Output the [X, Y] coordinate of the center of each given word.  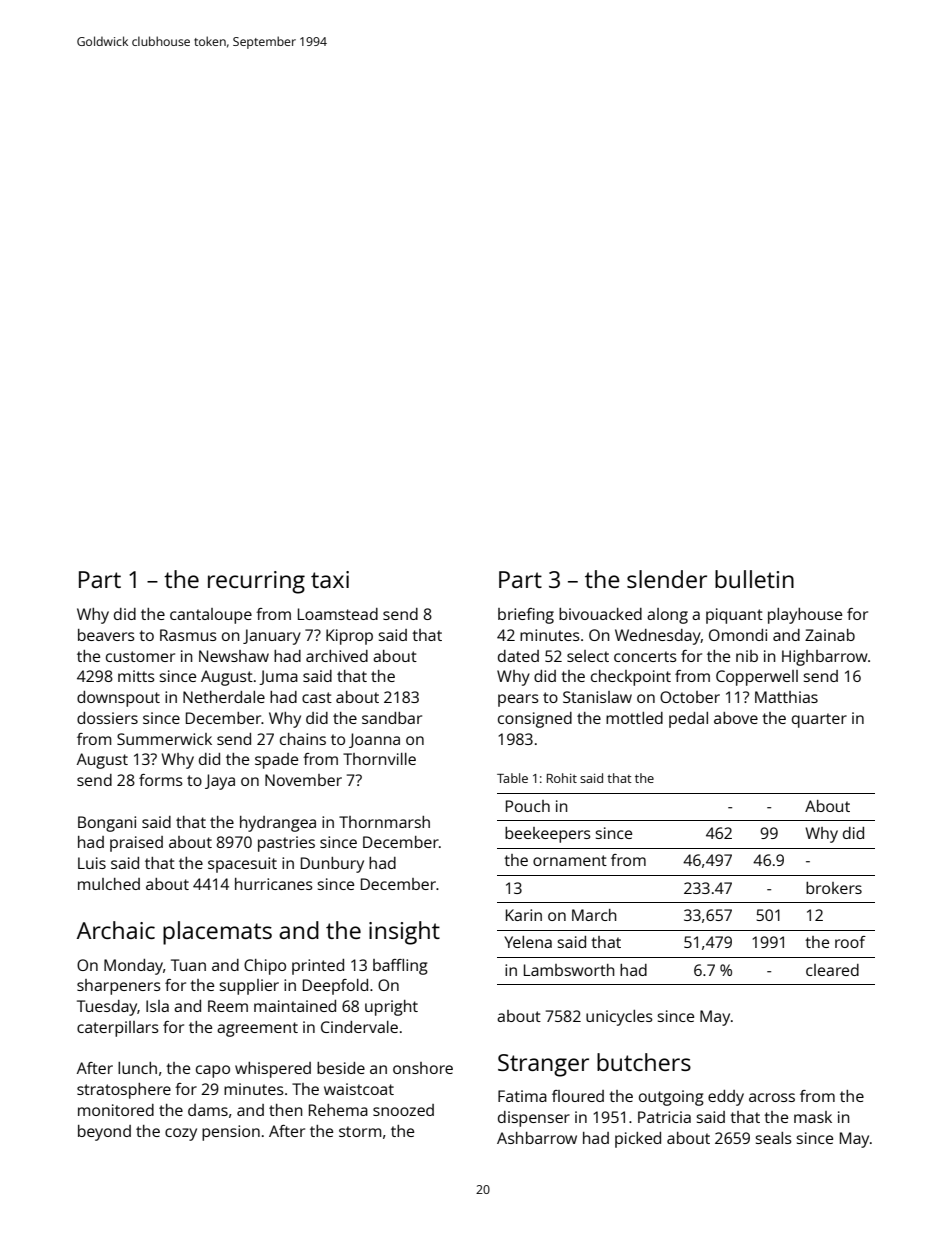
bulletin [754, 579]
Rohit [562, 778]
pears [518, 700]
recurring [256, 582]
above [736, 718]
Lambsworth [569, 970]
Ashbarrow [537, 1138]
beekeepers [548, 835]
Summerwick [164, 739]
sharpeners [119, 987]
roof [850, 942]
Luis [92, 863]
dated [518, 656]
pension [231, 1133]
